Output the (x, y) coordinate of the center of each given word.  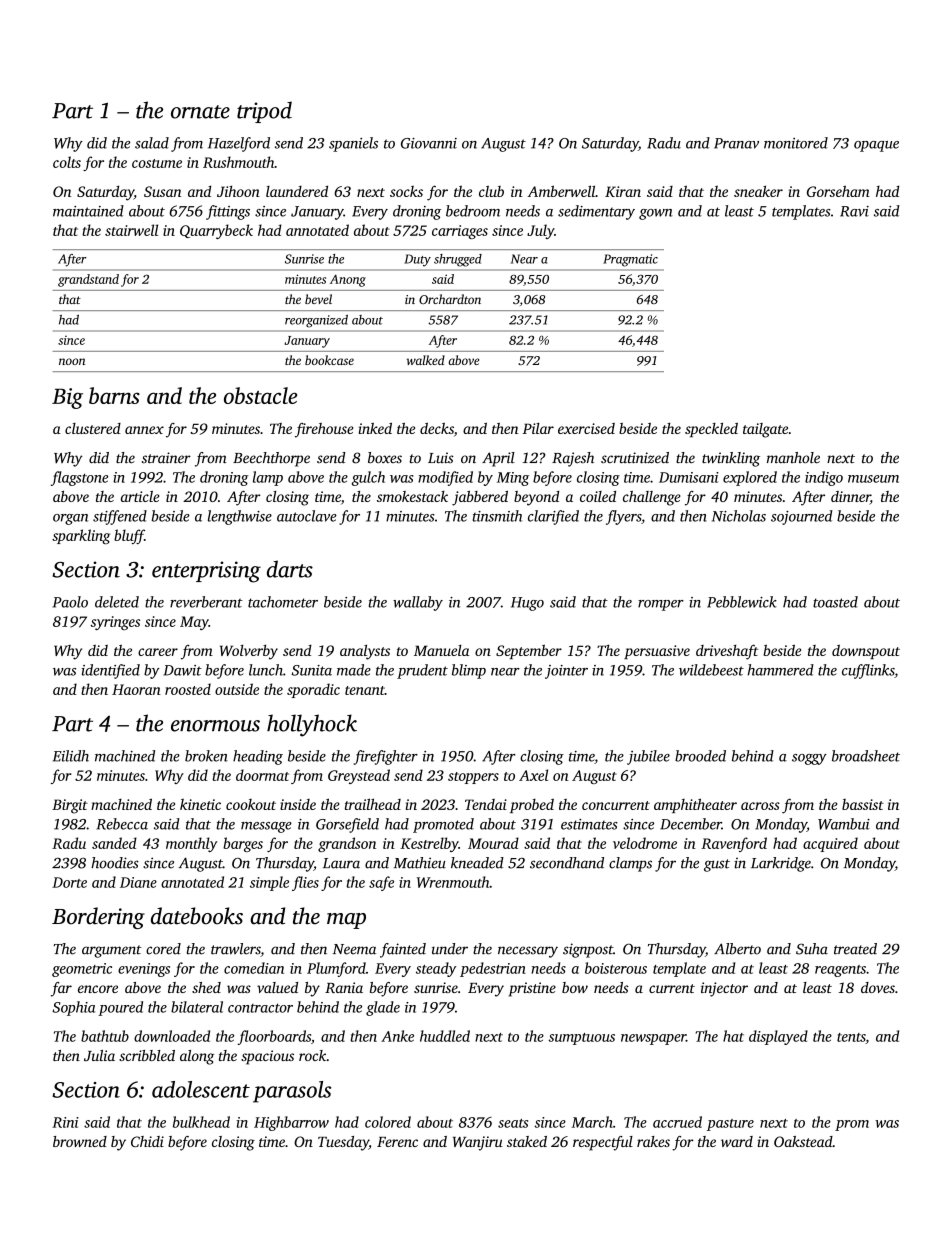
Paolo (70, 602)
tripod (264, 112)
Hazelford (239, 144)
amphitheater (695, 805)
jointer (566, 672)
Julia (99, 1055)
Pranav (736, 143)
